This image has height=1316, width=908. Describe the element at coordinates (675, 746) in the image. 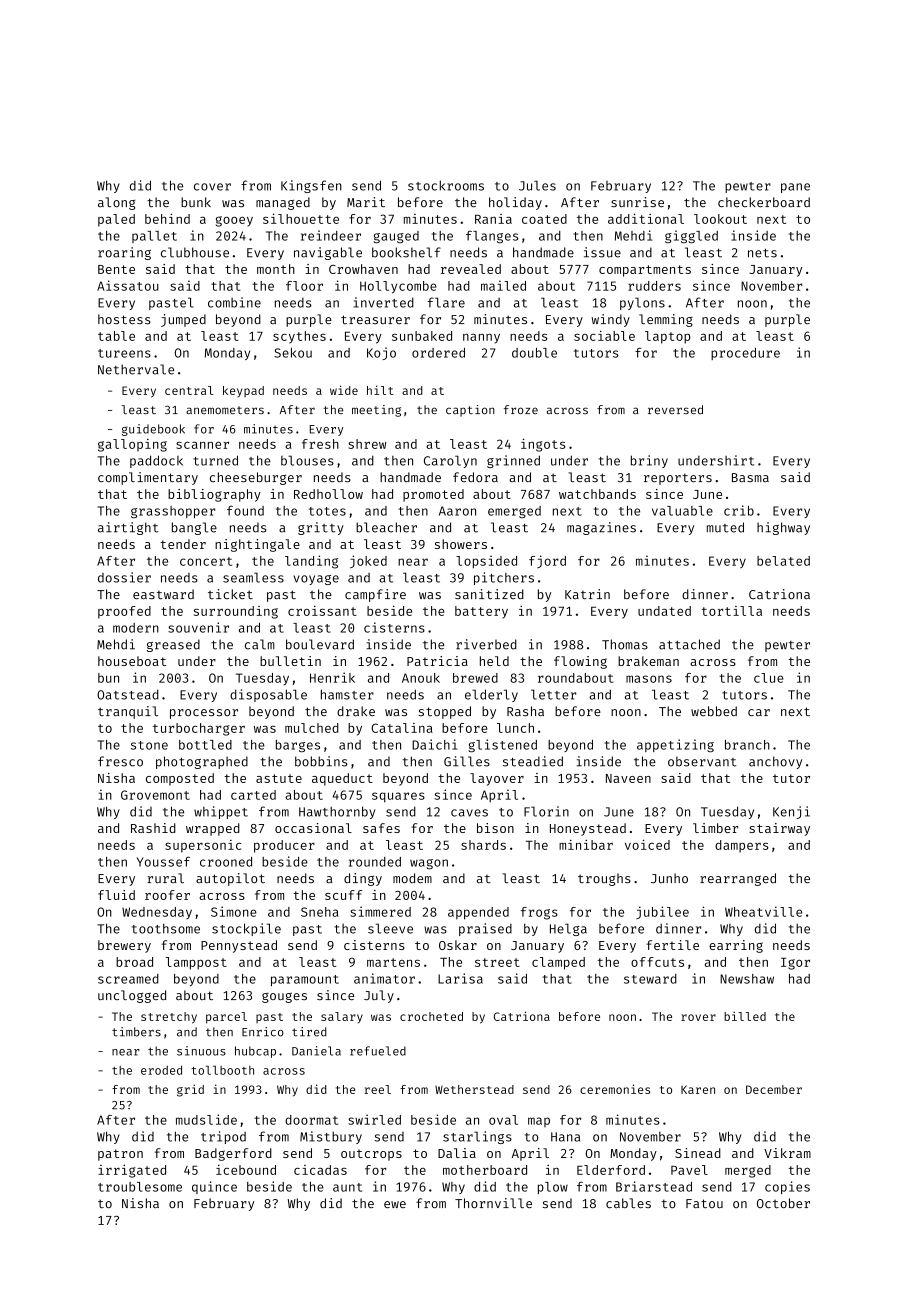

I see `appetizing` at that location.
